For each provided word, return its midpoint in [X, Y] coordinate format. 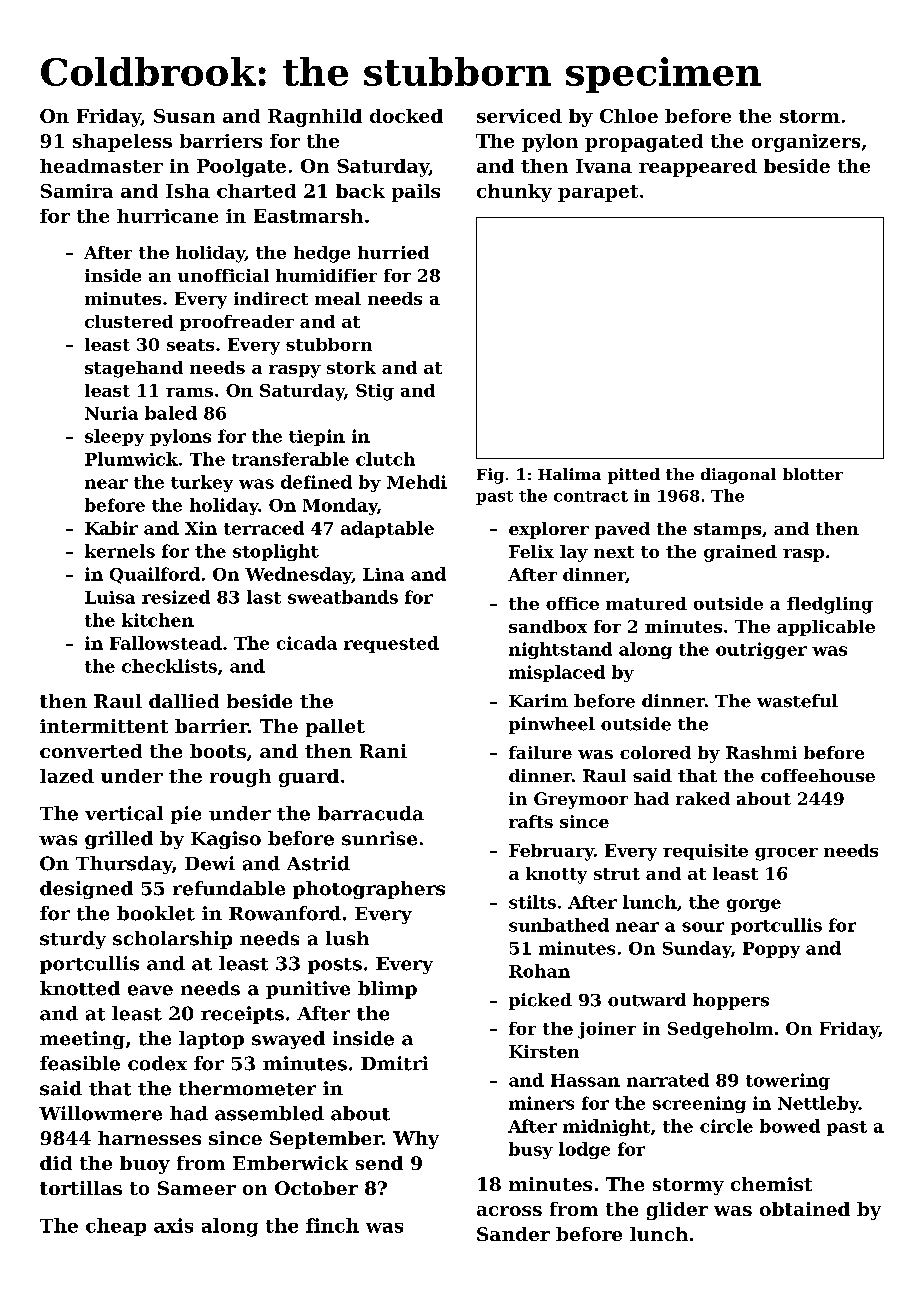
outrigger [761, 650]
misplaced [557, 673]
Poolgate [241, 168]
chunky [514, 193]
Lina [383, 574]
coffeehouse [818, 775]
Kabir [111, 528]
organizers [806, 143]
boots [218, 751]
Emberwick [290, 1163]
